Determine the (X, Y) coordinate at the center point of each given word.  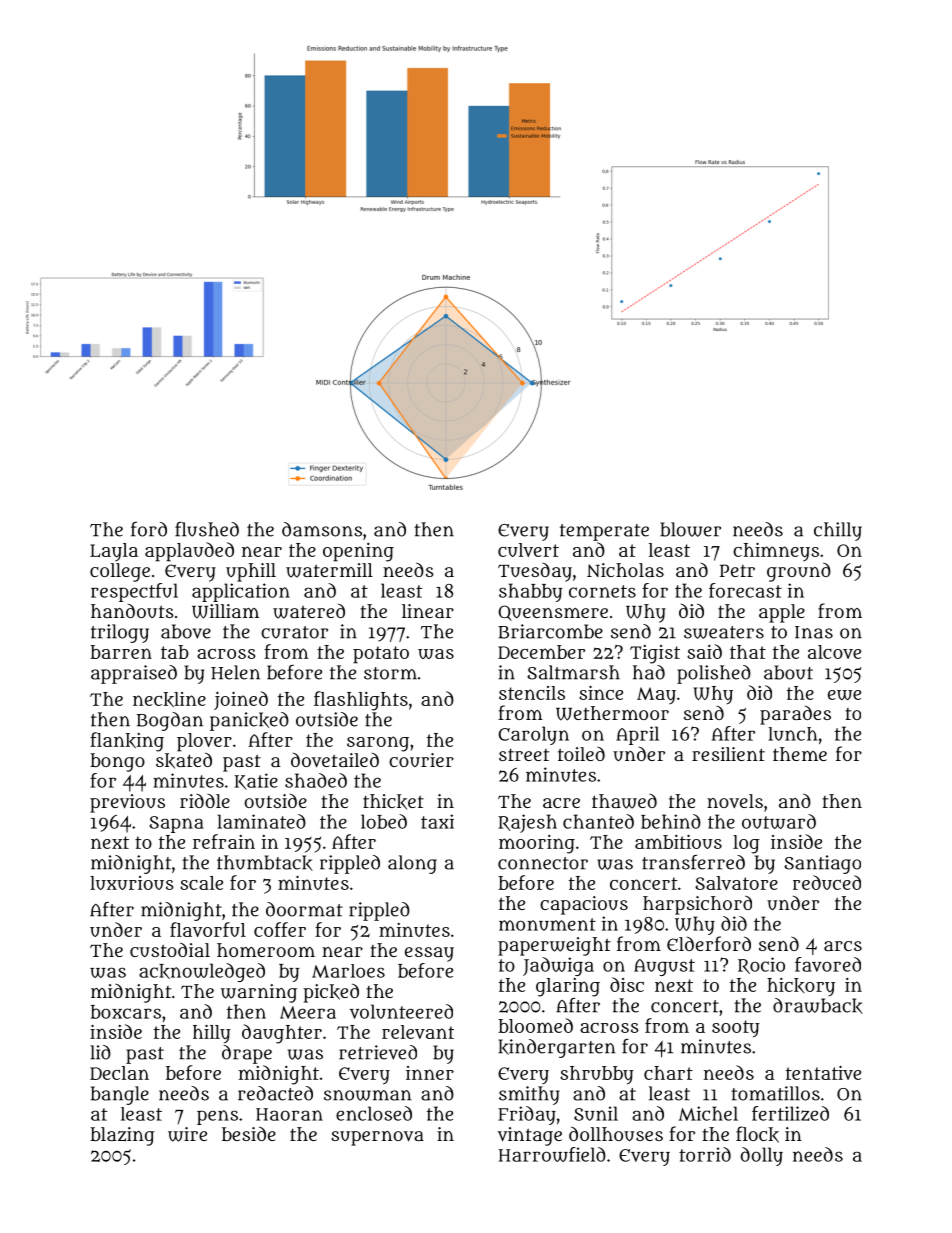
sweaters (724, 632)
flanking (127, 742)
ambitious (678, 841)
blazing (122, 1136)
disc (627, 984)
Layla (114, 552)
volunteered (401, 1011)
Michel (708, 1113)
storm (390, 673)
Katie (256, 781)
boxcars (126, 1012)
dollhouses (616, 1134)
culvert (528, 550)
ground (799, 572)
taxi (437, 821)
